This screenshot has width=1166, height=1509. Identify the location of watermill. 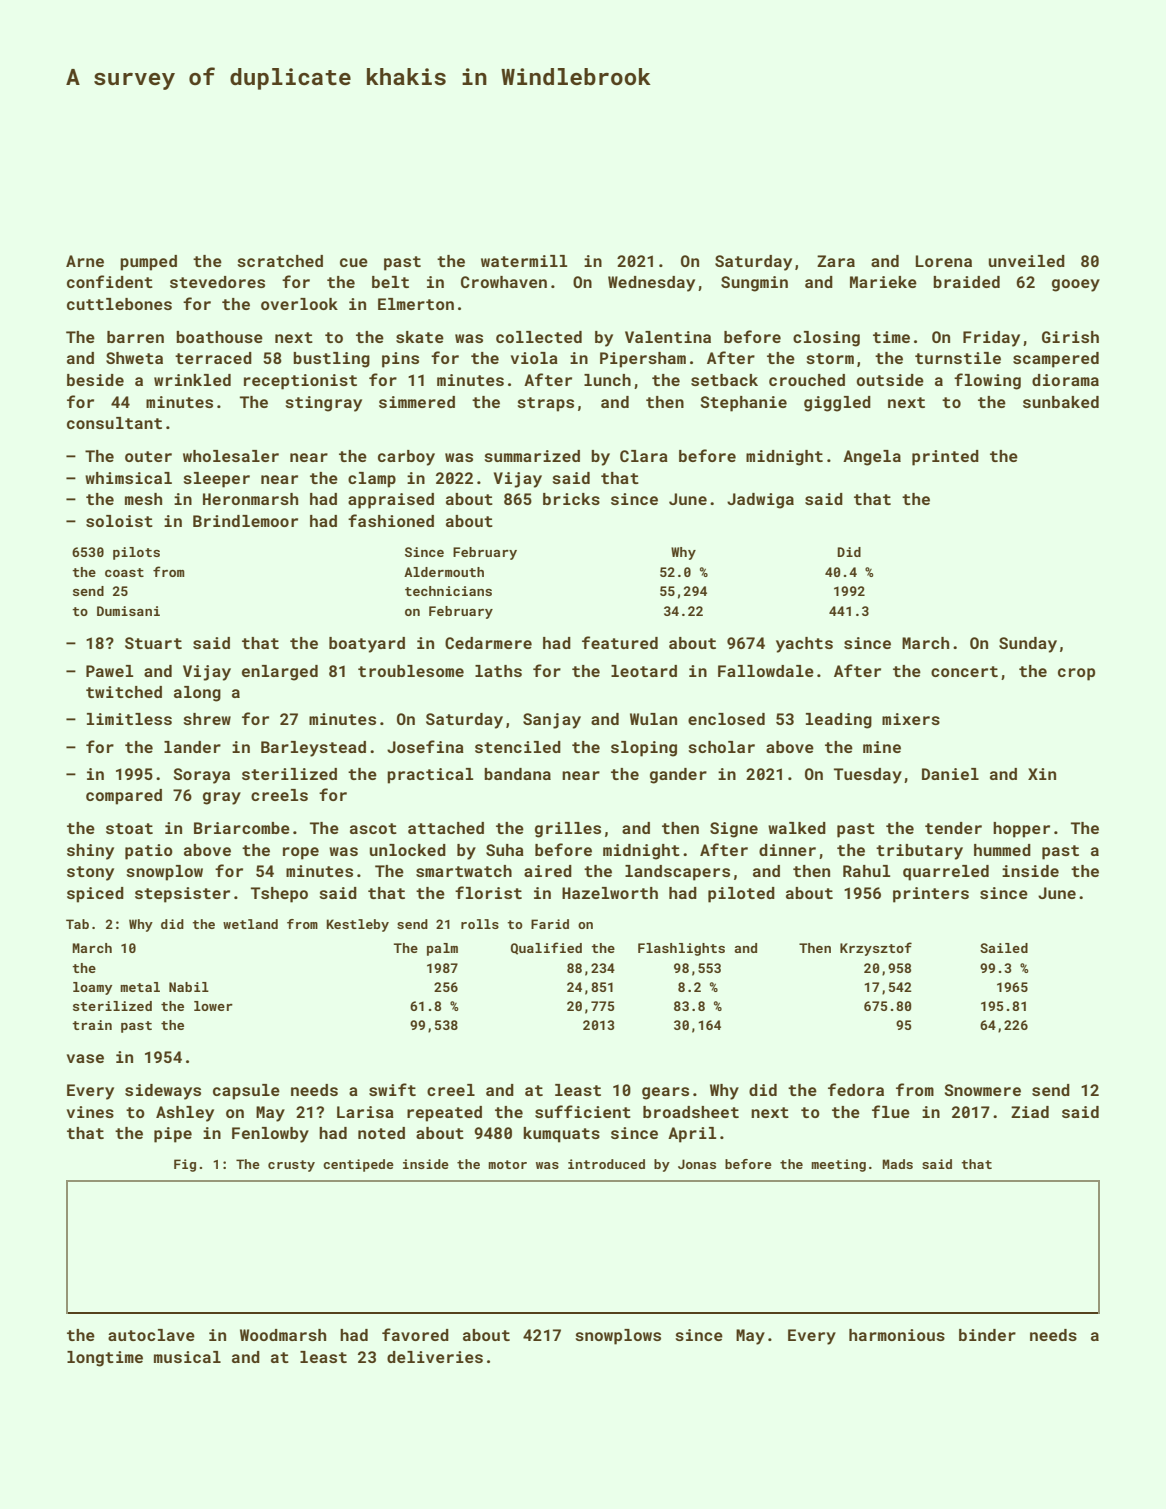
(524, 261).
